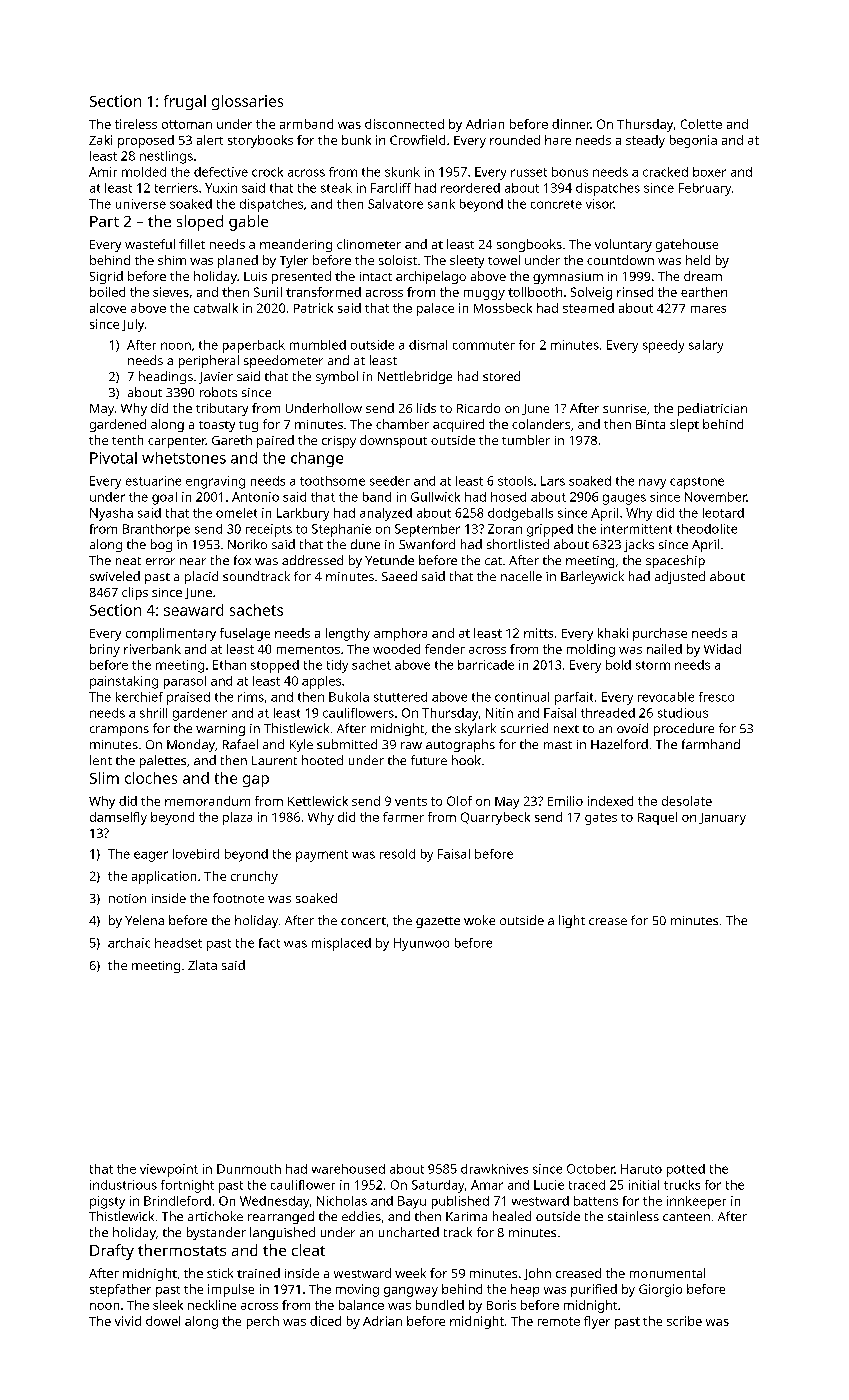 The height and width of the screenshot is (1400, 849). Describe the element at coordinates (635, 292) in the screenshot. I see `rinsed` at that location.
